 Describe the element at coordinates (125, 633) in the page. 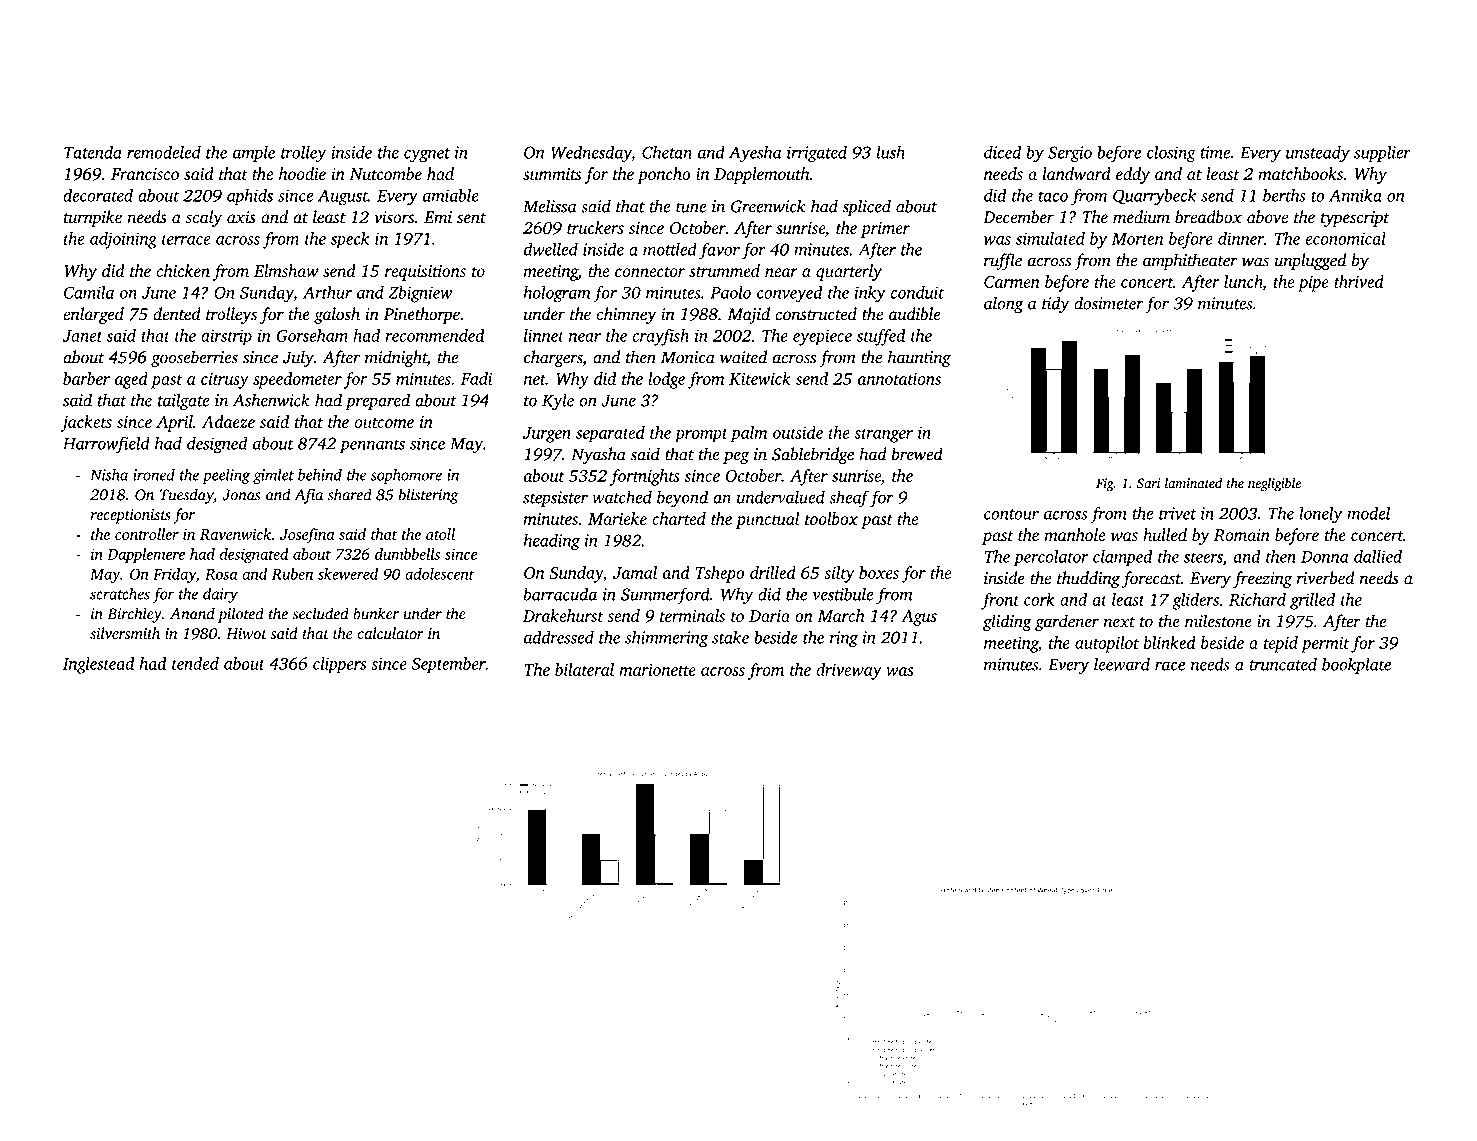

I see `silversmith` at that location.
